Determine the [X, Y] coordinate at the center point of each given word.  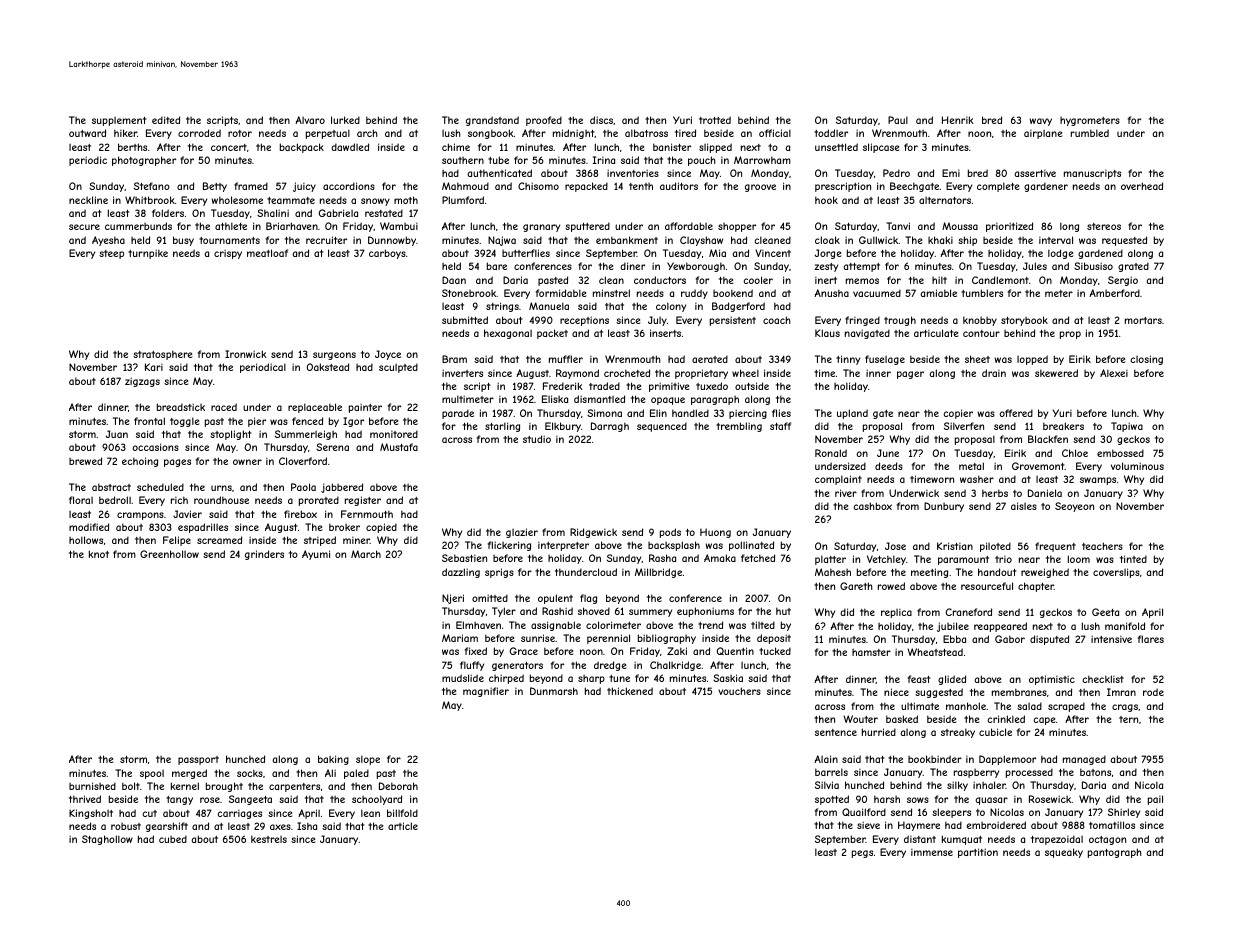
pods [670, 533]
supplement [119, 121]
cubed [173, 839]
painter [365, 408]
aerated [710, 359]
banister [672, 147]
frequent [1055, 547]
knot [99, 554]
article [403, 826]
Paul [898, 120]
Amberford [1114, 293]
